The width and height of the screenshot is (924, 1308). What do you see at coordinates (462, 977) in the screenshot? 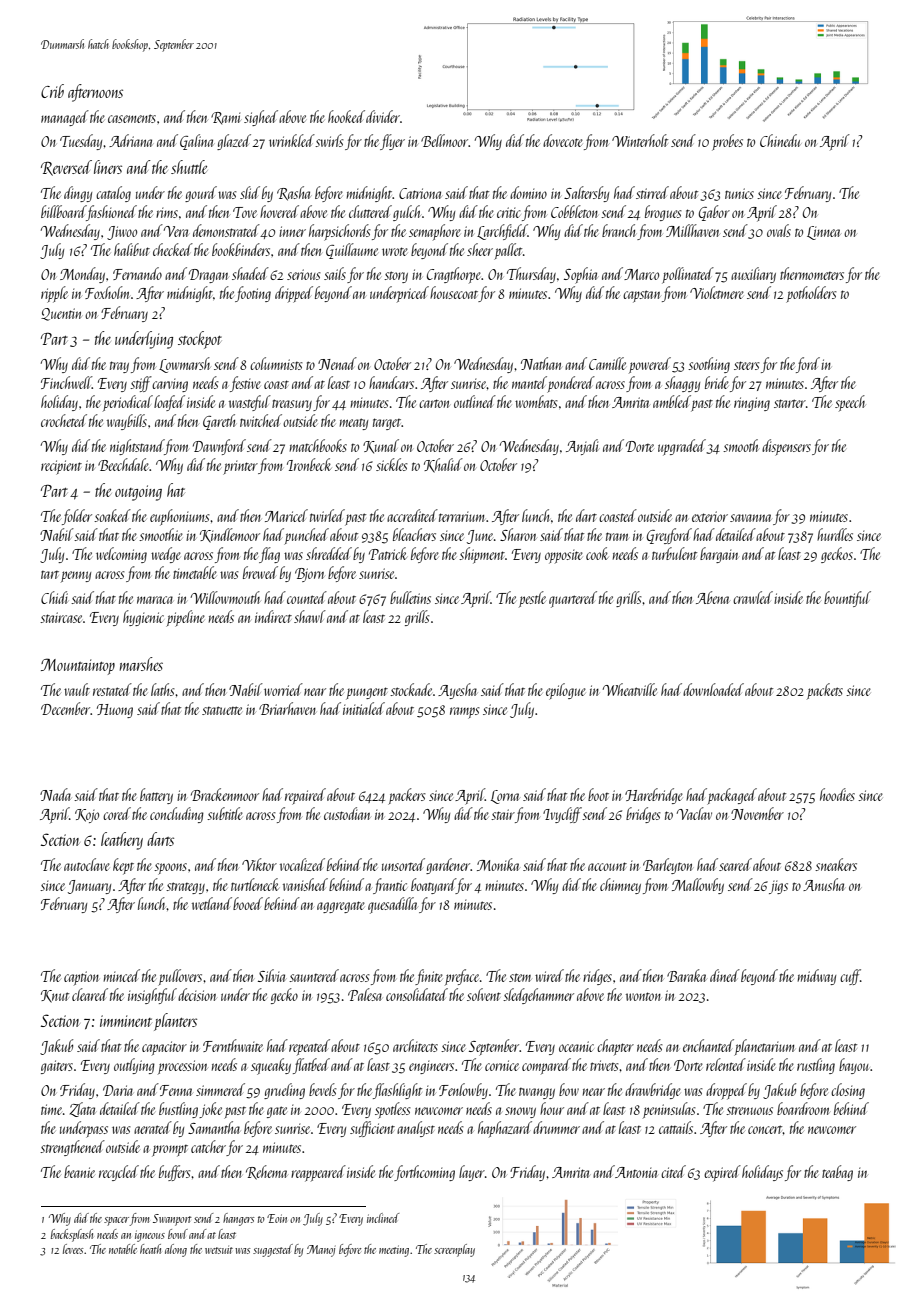
I see `preface` at bounding box center [462, 977].
